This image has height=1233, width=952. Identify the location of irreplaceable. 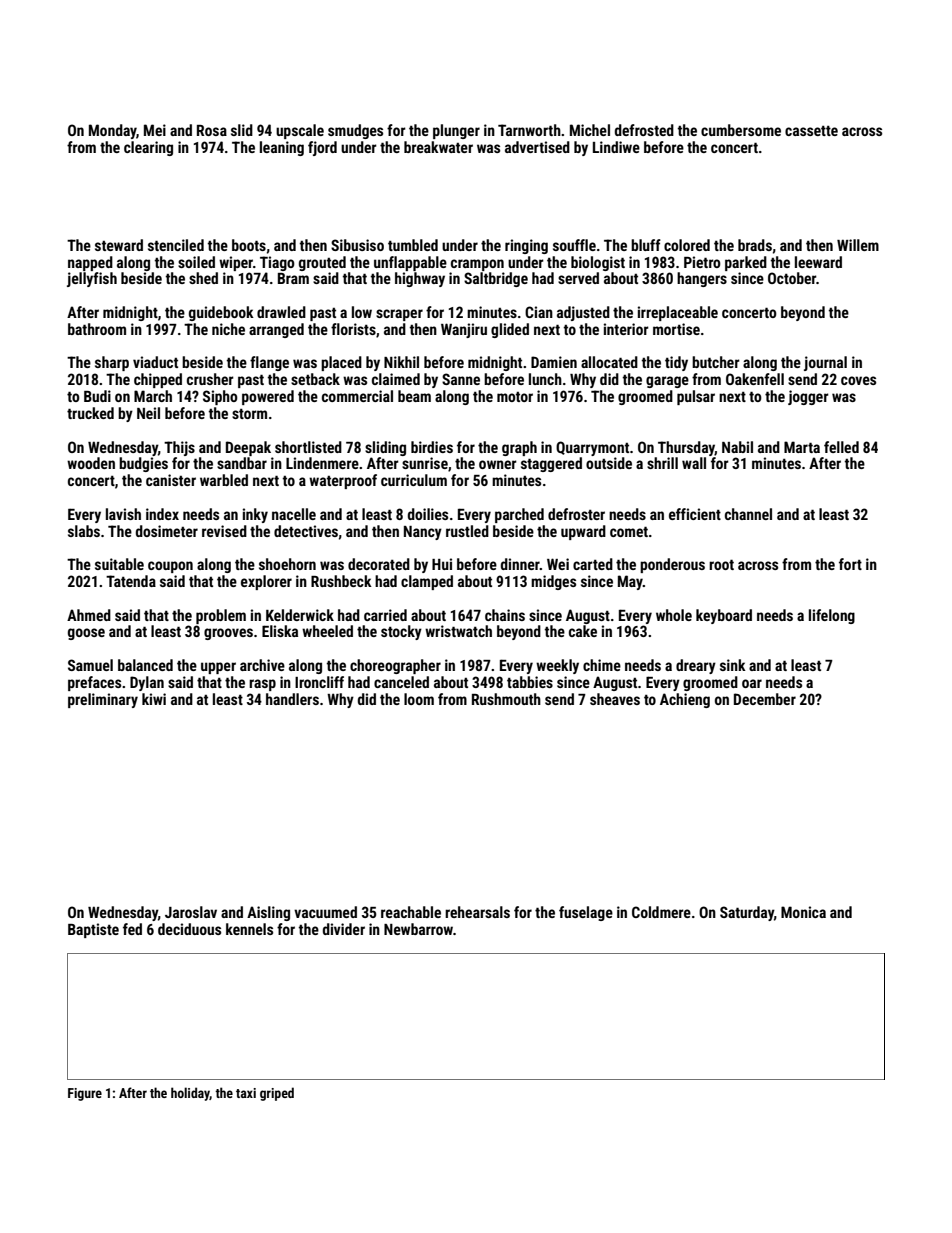
(678, 313).
